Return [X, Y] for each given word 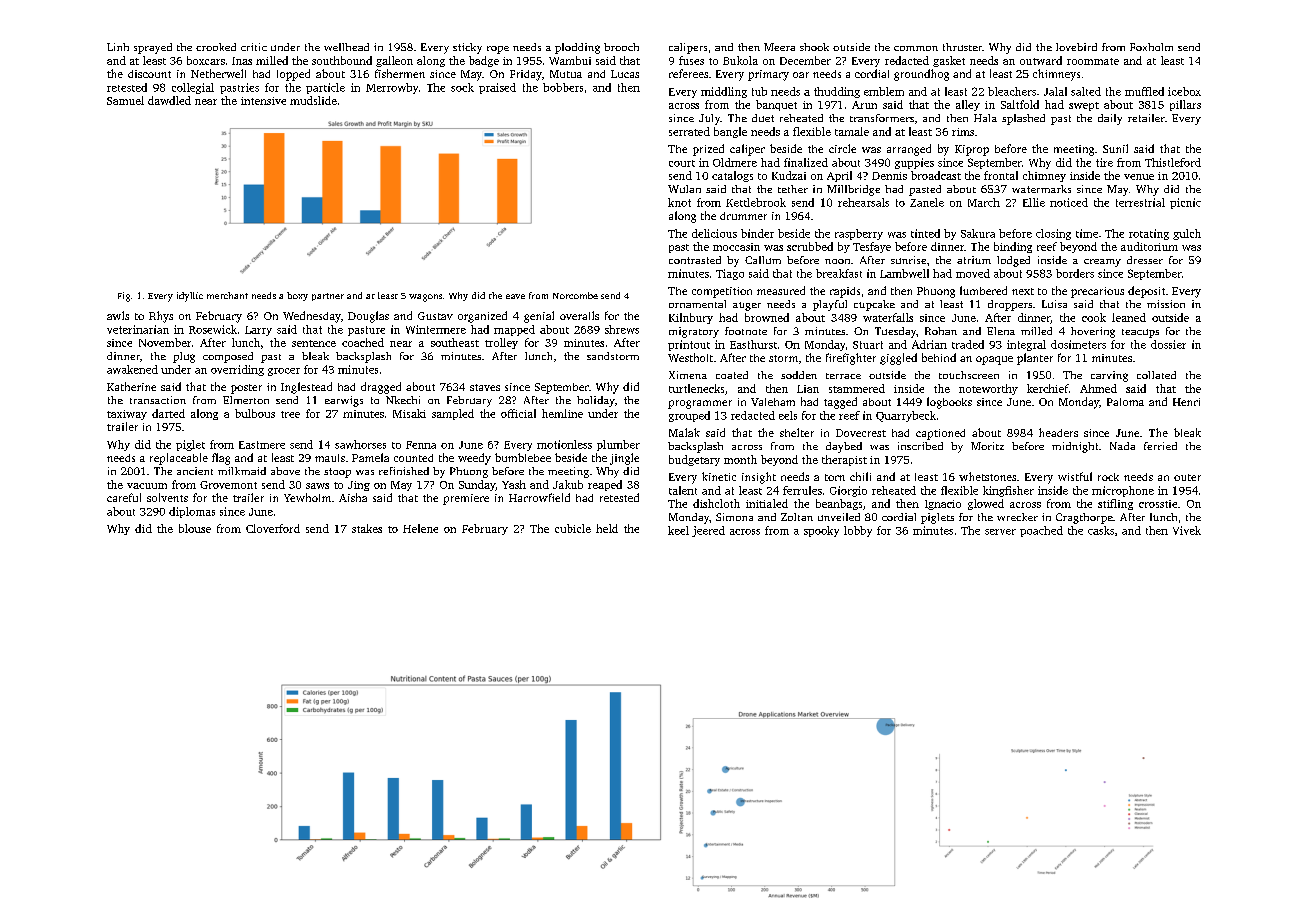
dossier [1168, 344]
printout [689, 345]
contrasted [695, 260]
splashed [1023, 119]
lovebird [1076, 47]
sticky [467, 48]
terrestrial [1140, 202]
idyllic [190, 297]
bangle [730, 132]
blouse [195, 528]
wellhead [346, 47]
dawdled [169, 100]
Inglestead [306, 388]
